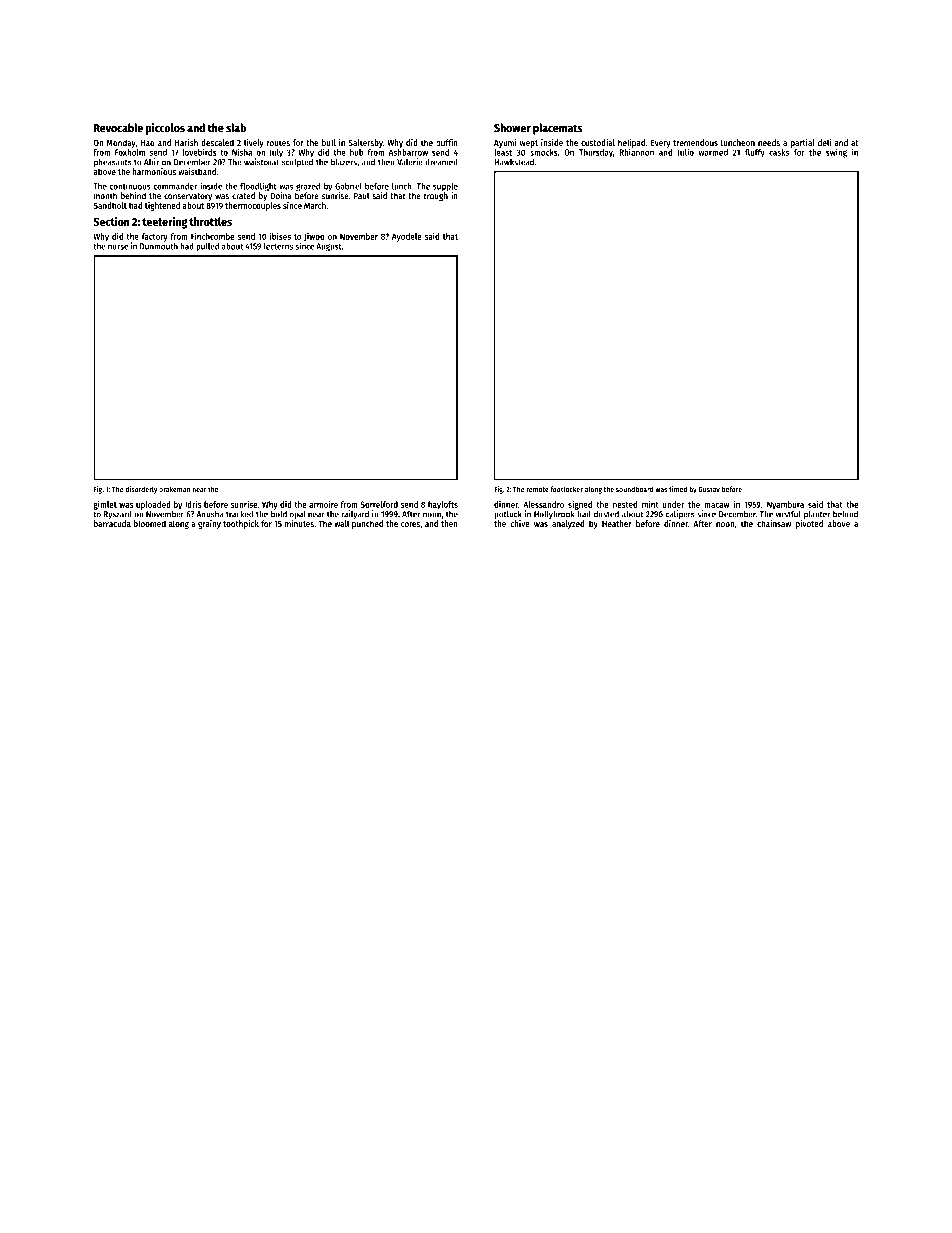  What do you see at coordinates (537, 489) in the screenshot?
I see `remote` at bounding box center [537, 489].
